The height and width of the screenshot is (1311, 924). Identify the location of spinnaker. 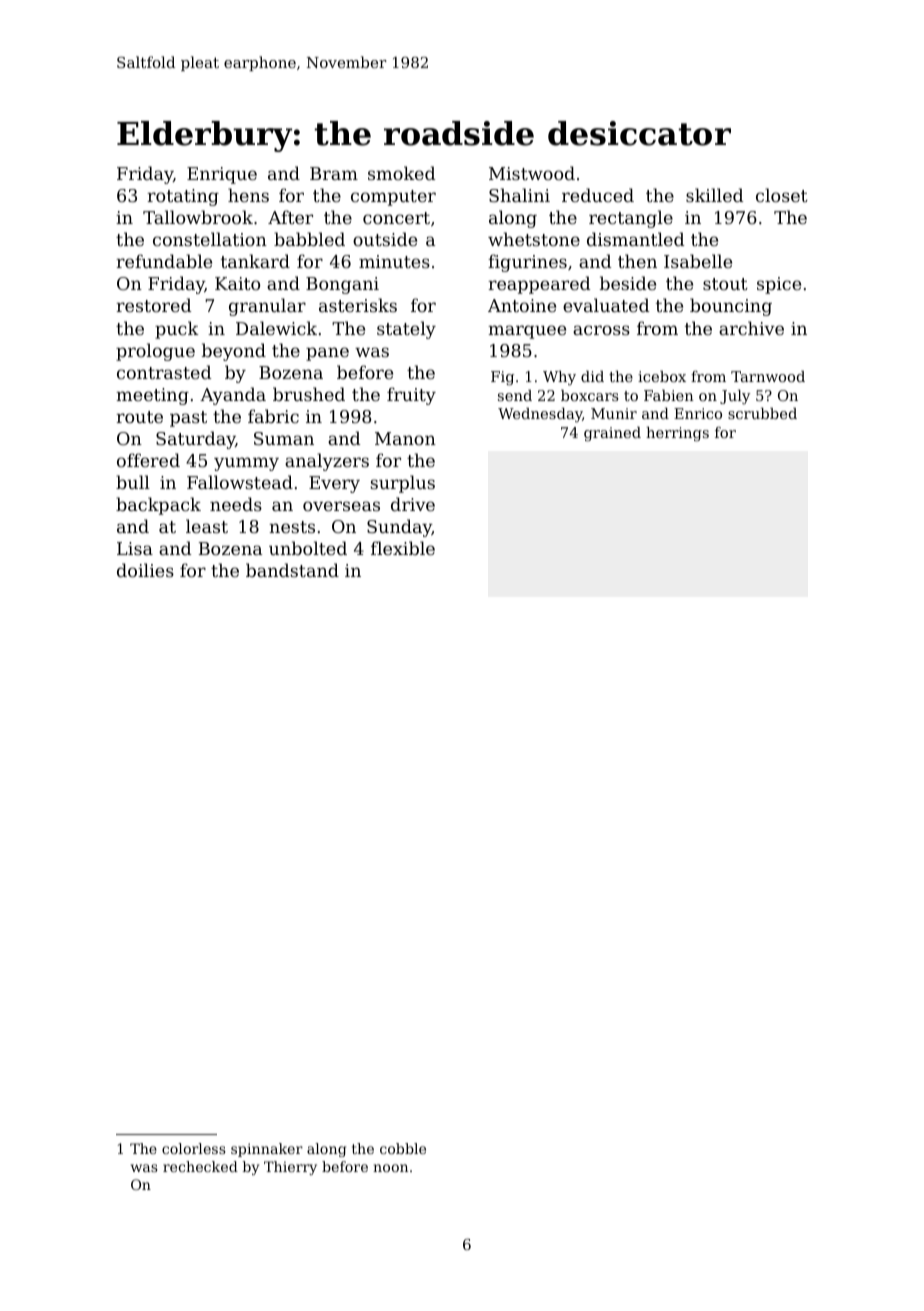
(267, 1150).
